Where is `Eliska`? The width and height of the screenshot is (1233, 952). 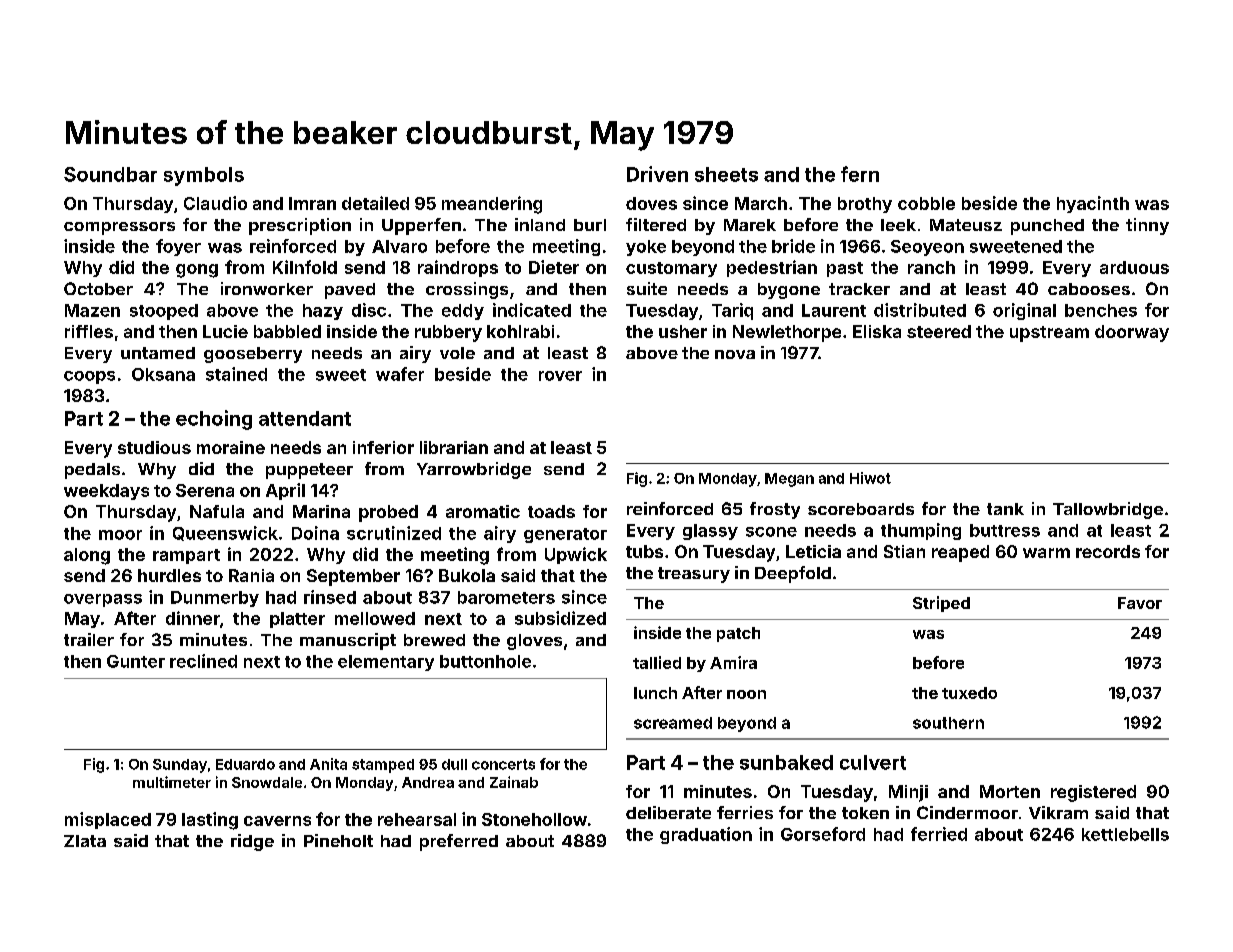 Eliska is located at coordinates (877, 331).
